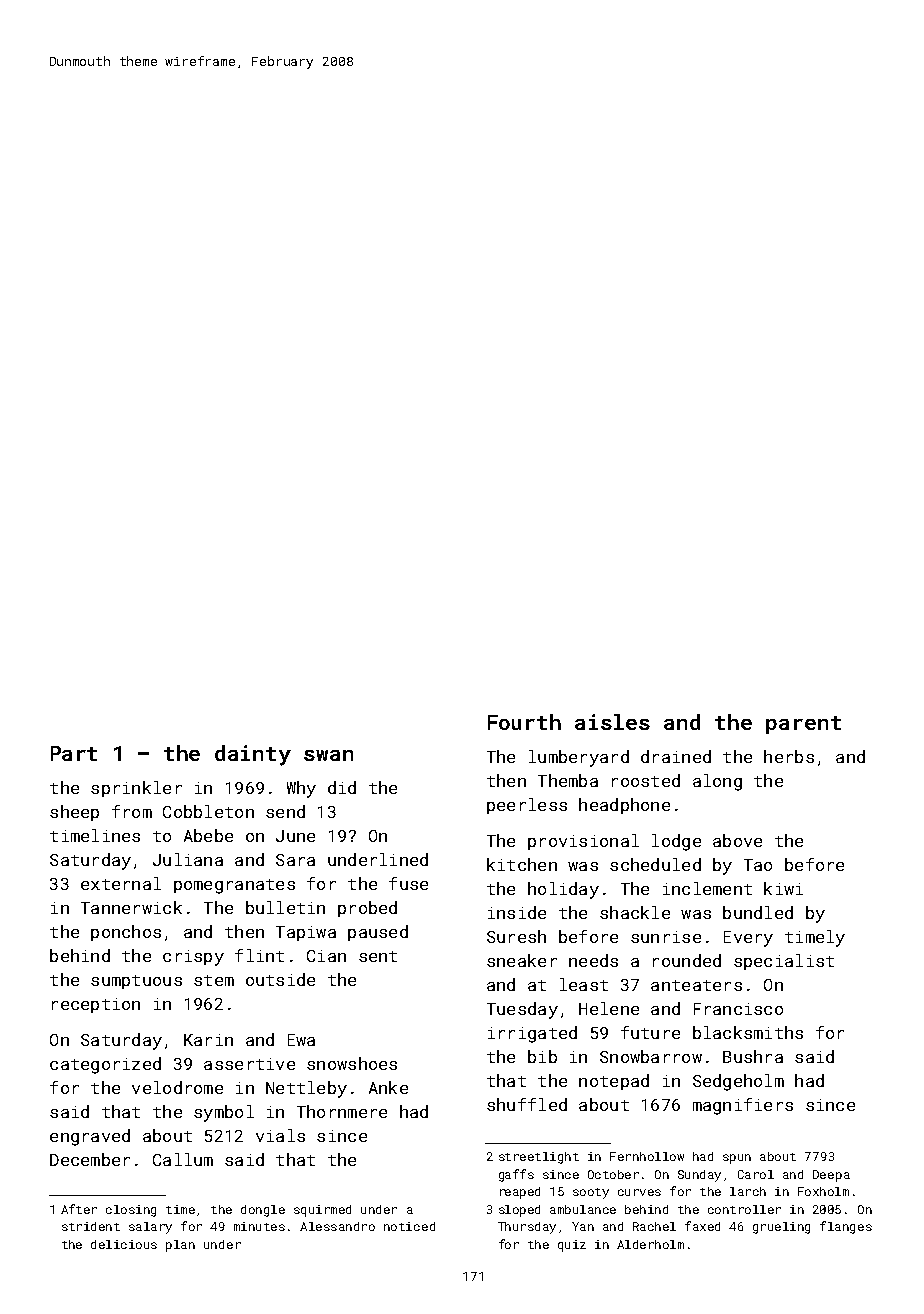 This image has height=1314, width=924. Describe the element at coordinates (280, 1135) in the image. I see `vials` at that location.
